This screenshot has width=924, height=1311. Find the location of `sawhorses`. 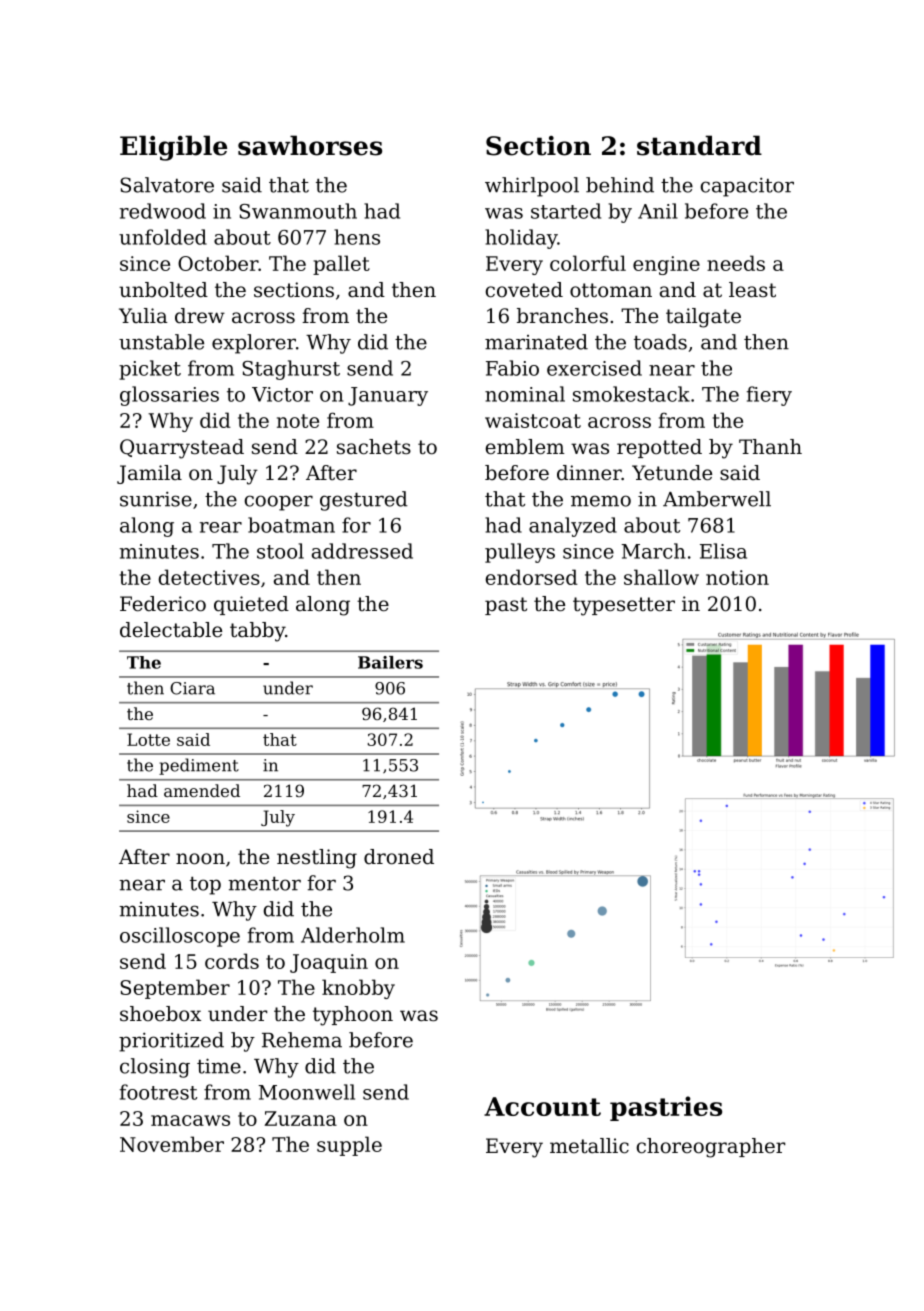

sawhorses is located at coordinates (310, 145).
